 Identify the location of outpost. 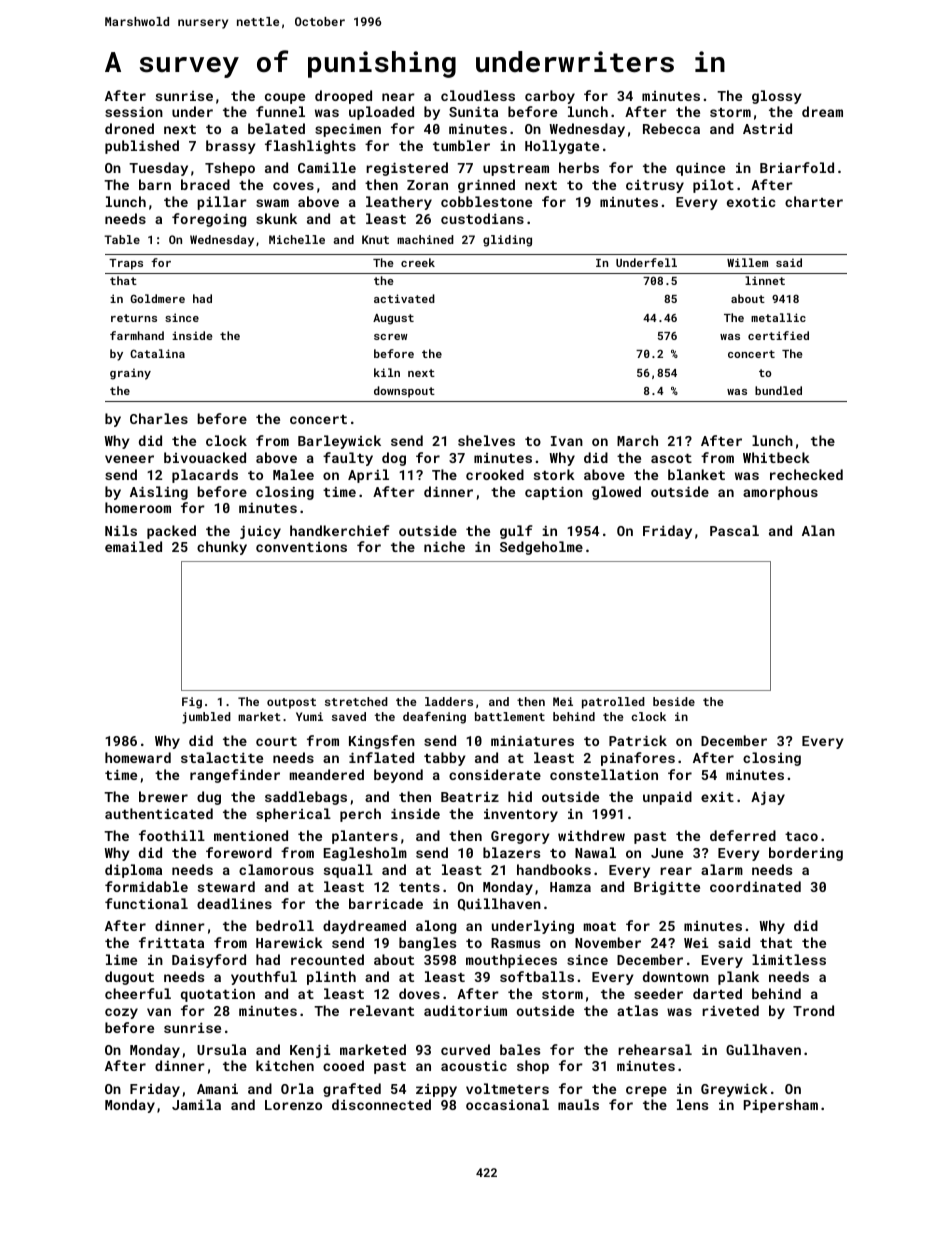
(291, 703).
